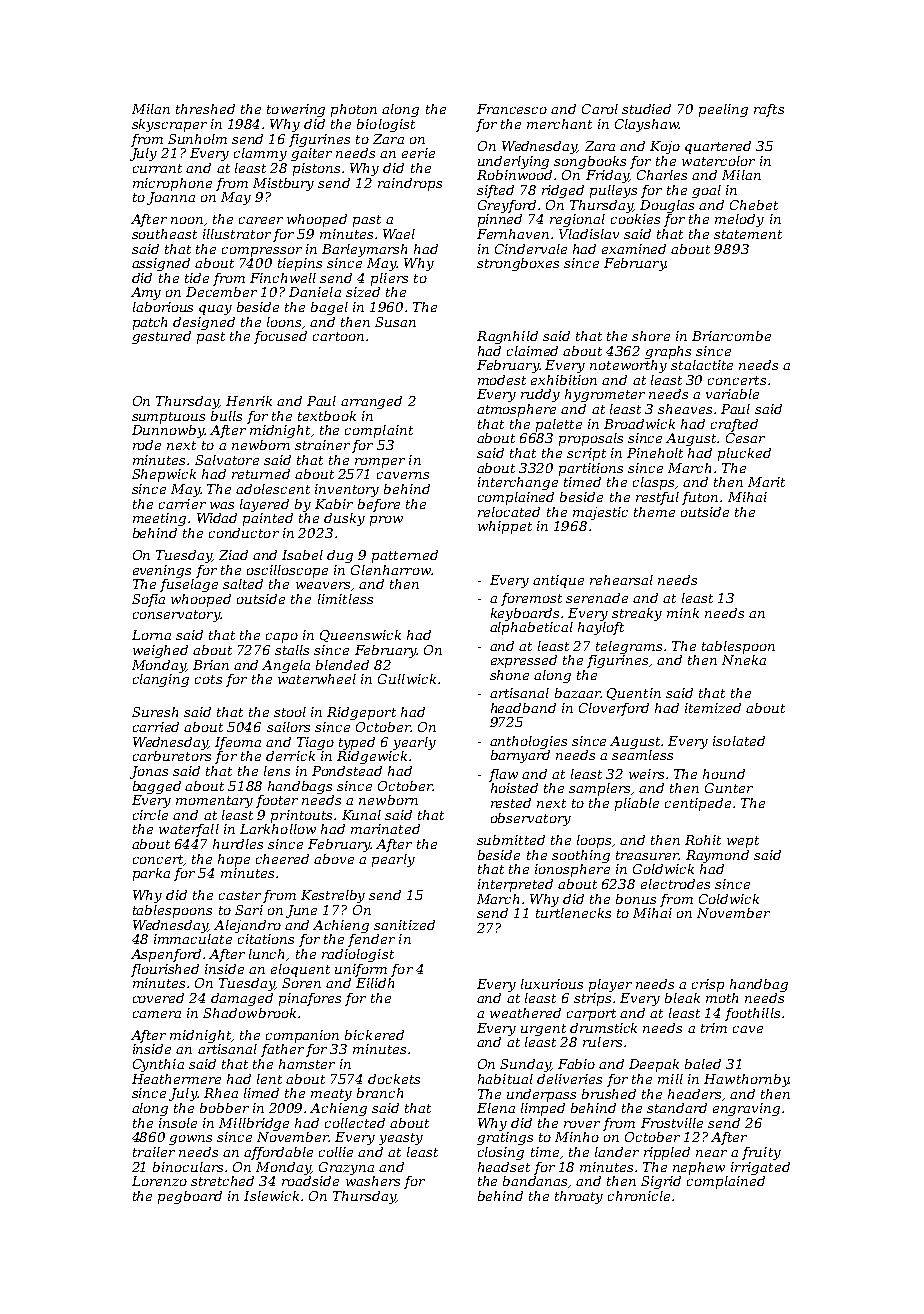 This document has height=1314, width=924. Describe the element at coordinates (516, 410) in the document. I see `atmosphere` at that location.
